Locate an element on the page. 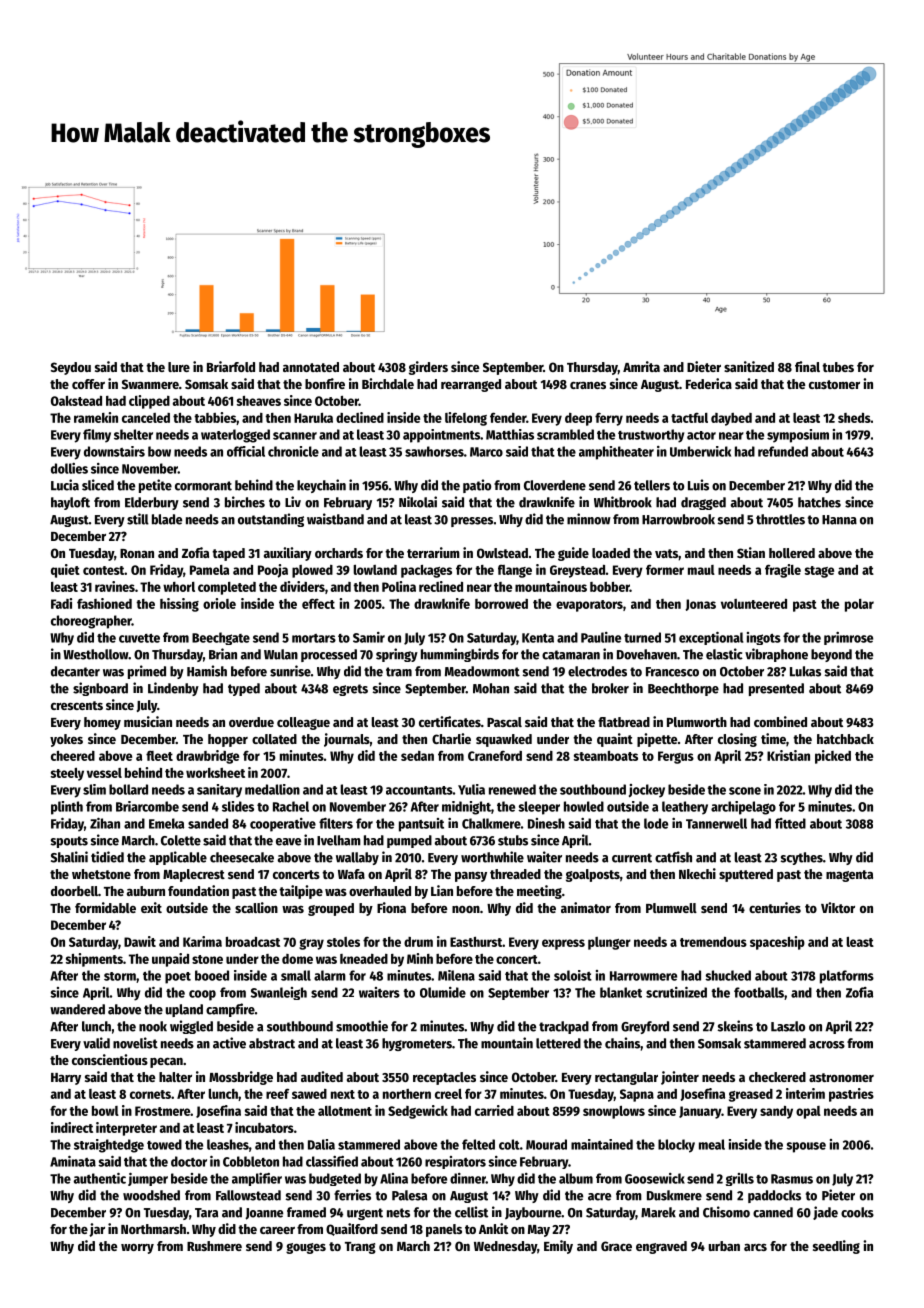 The image size is (924, 1308). classified is located at coordinates (332, 1161).
